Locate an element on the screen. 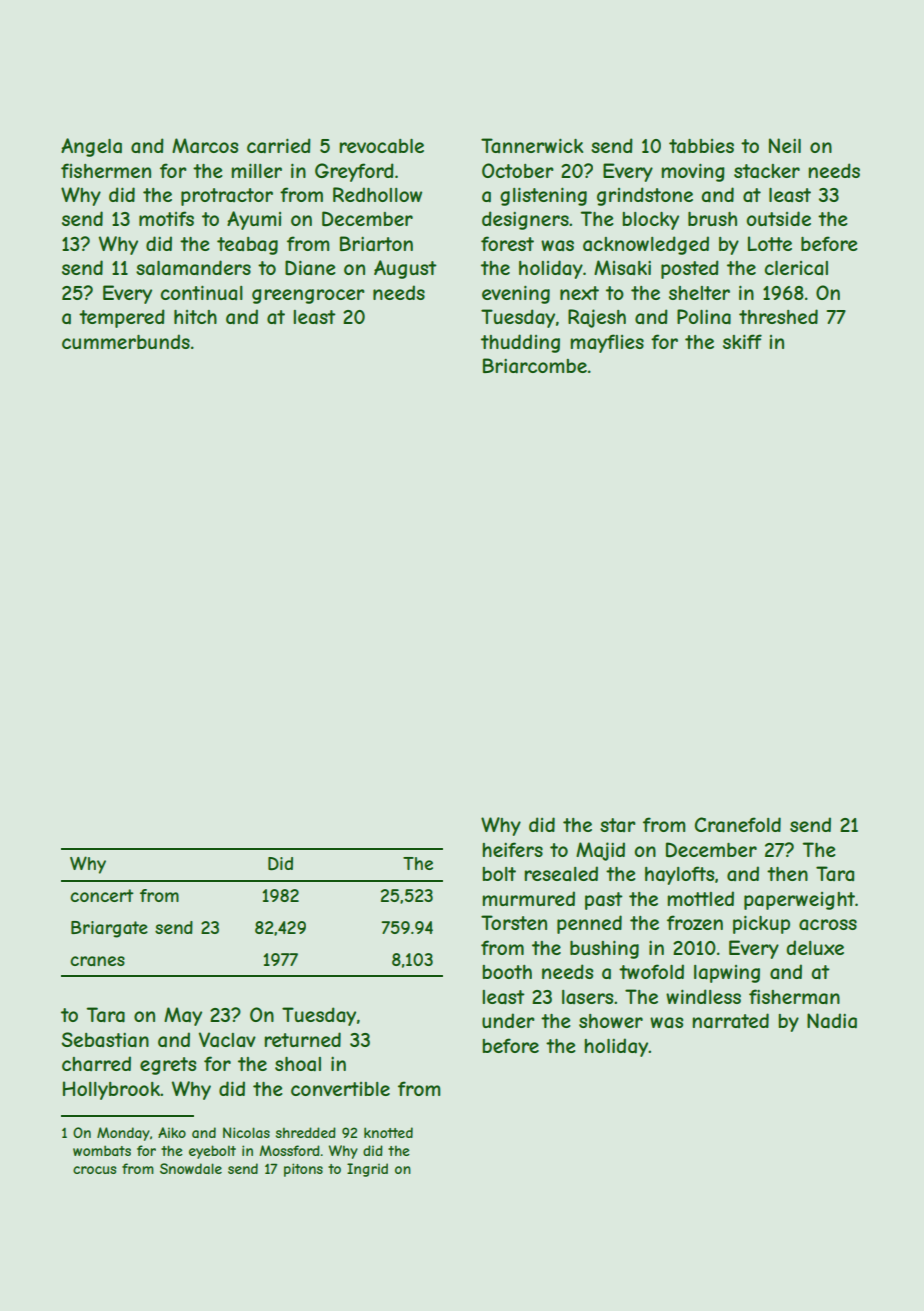 The image size is (924, 1311). heifers is located at coordinates (512, 849).
